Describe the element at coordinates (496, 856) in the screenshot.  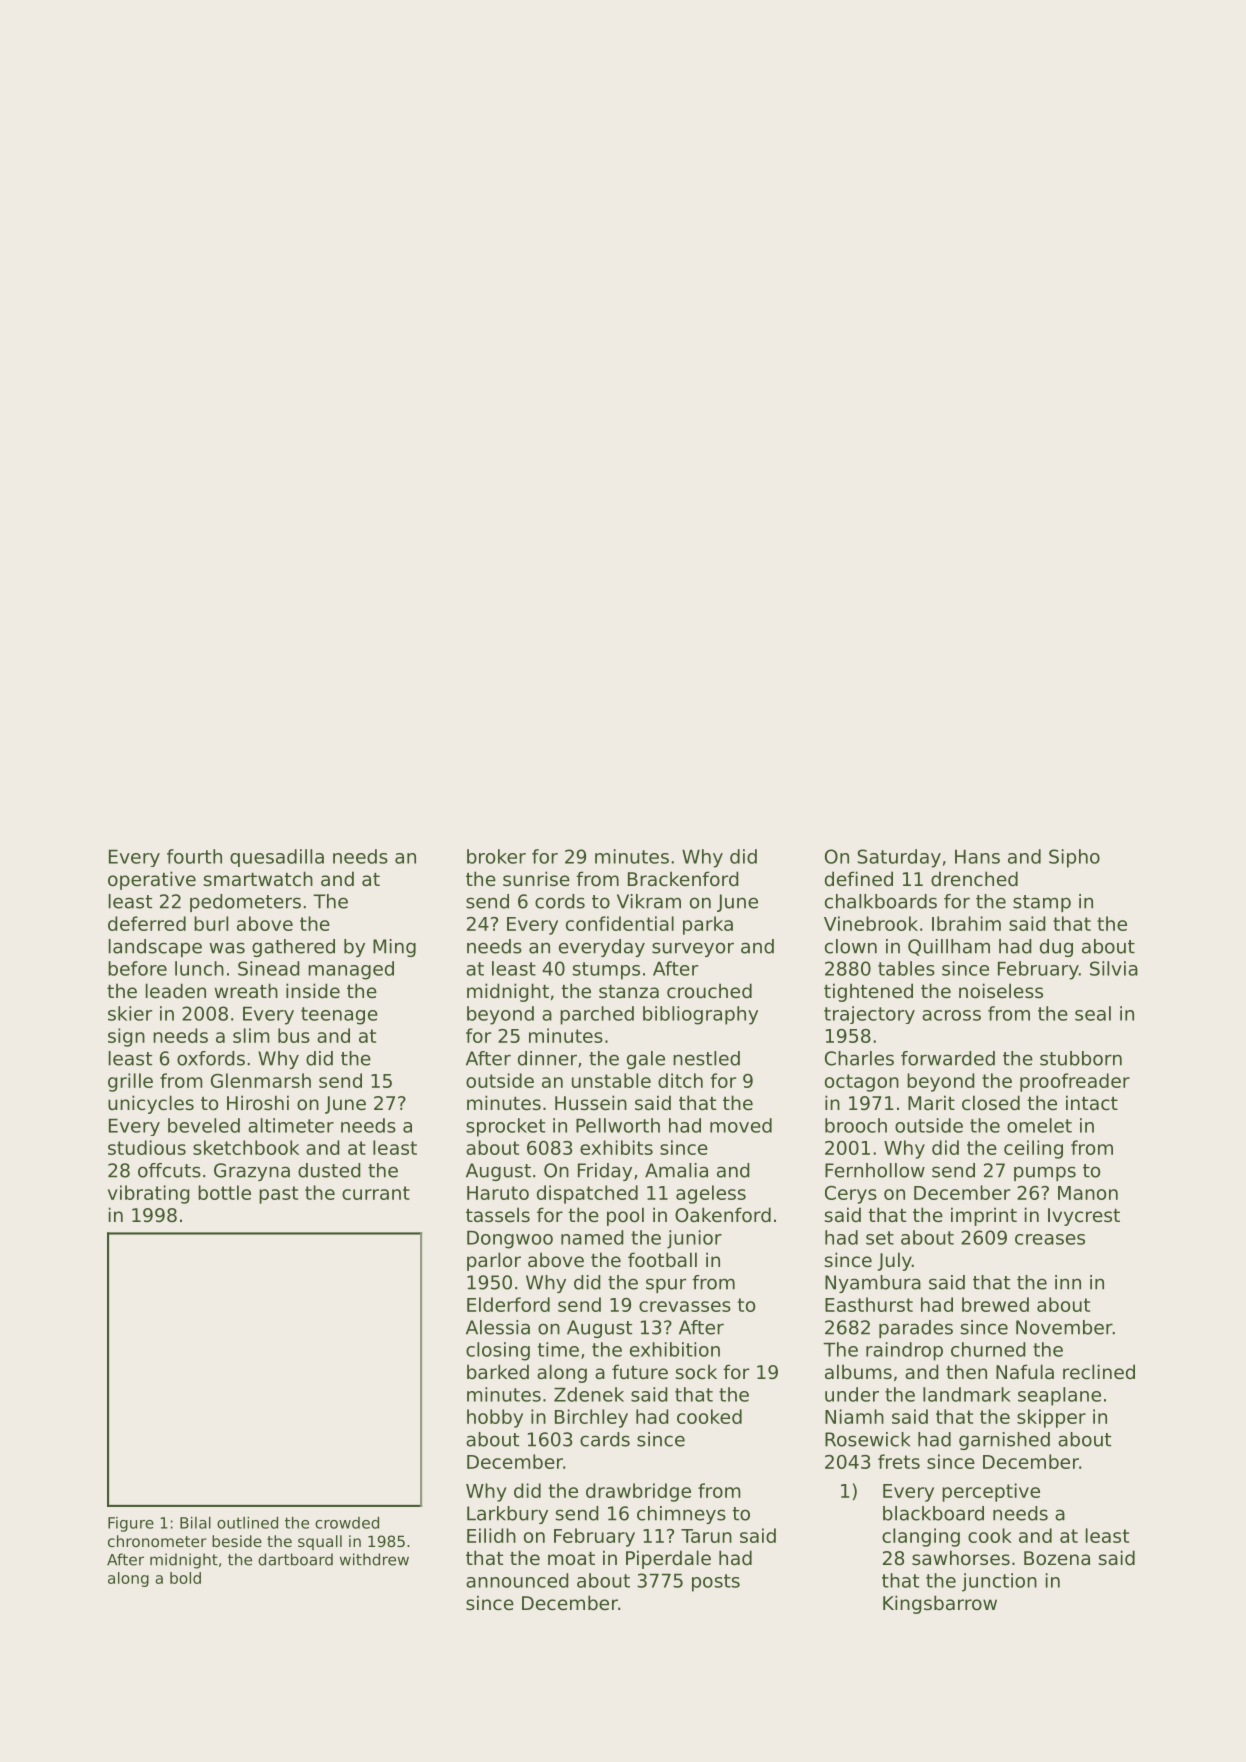
I see `broker` at that location.
